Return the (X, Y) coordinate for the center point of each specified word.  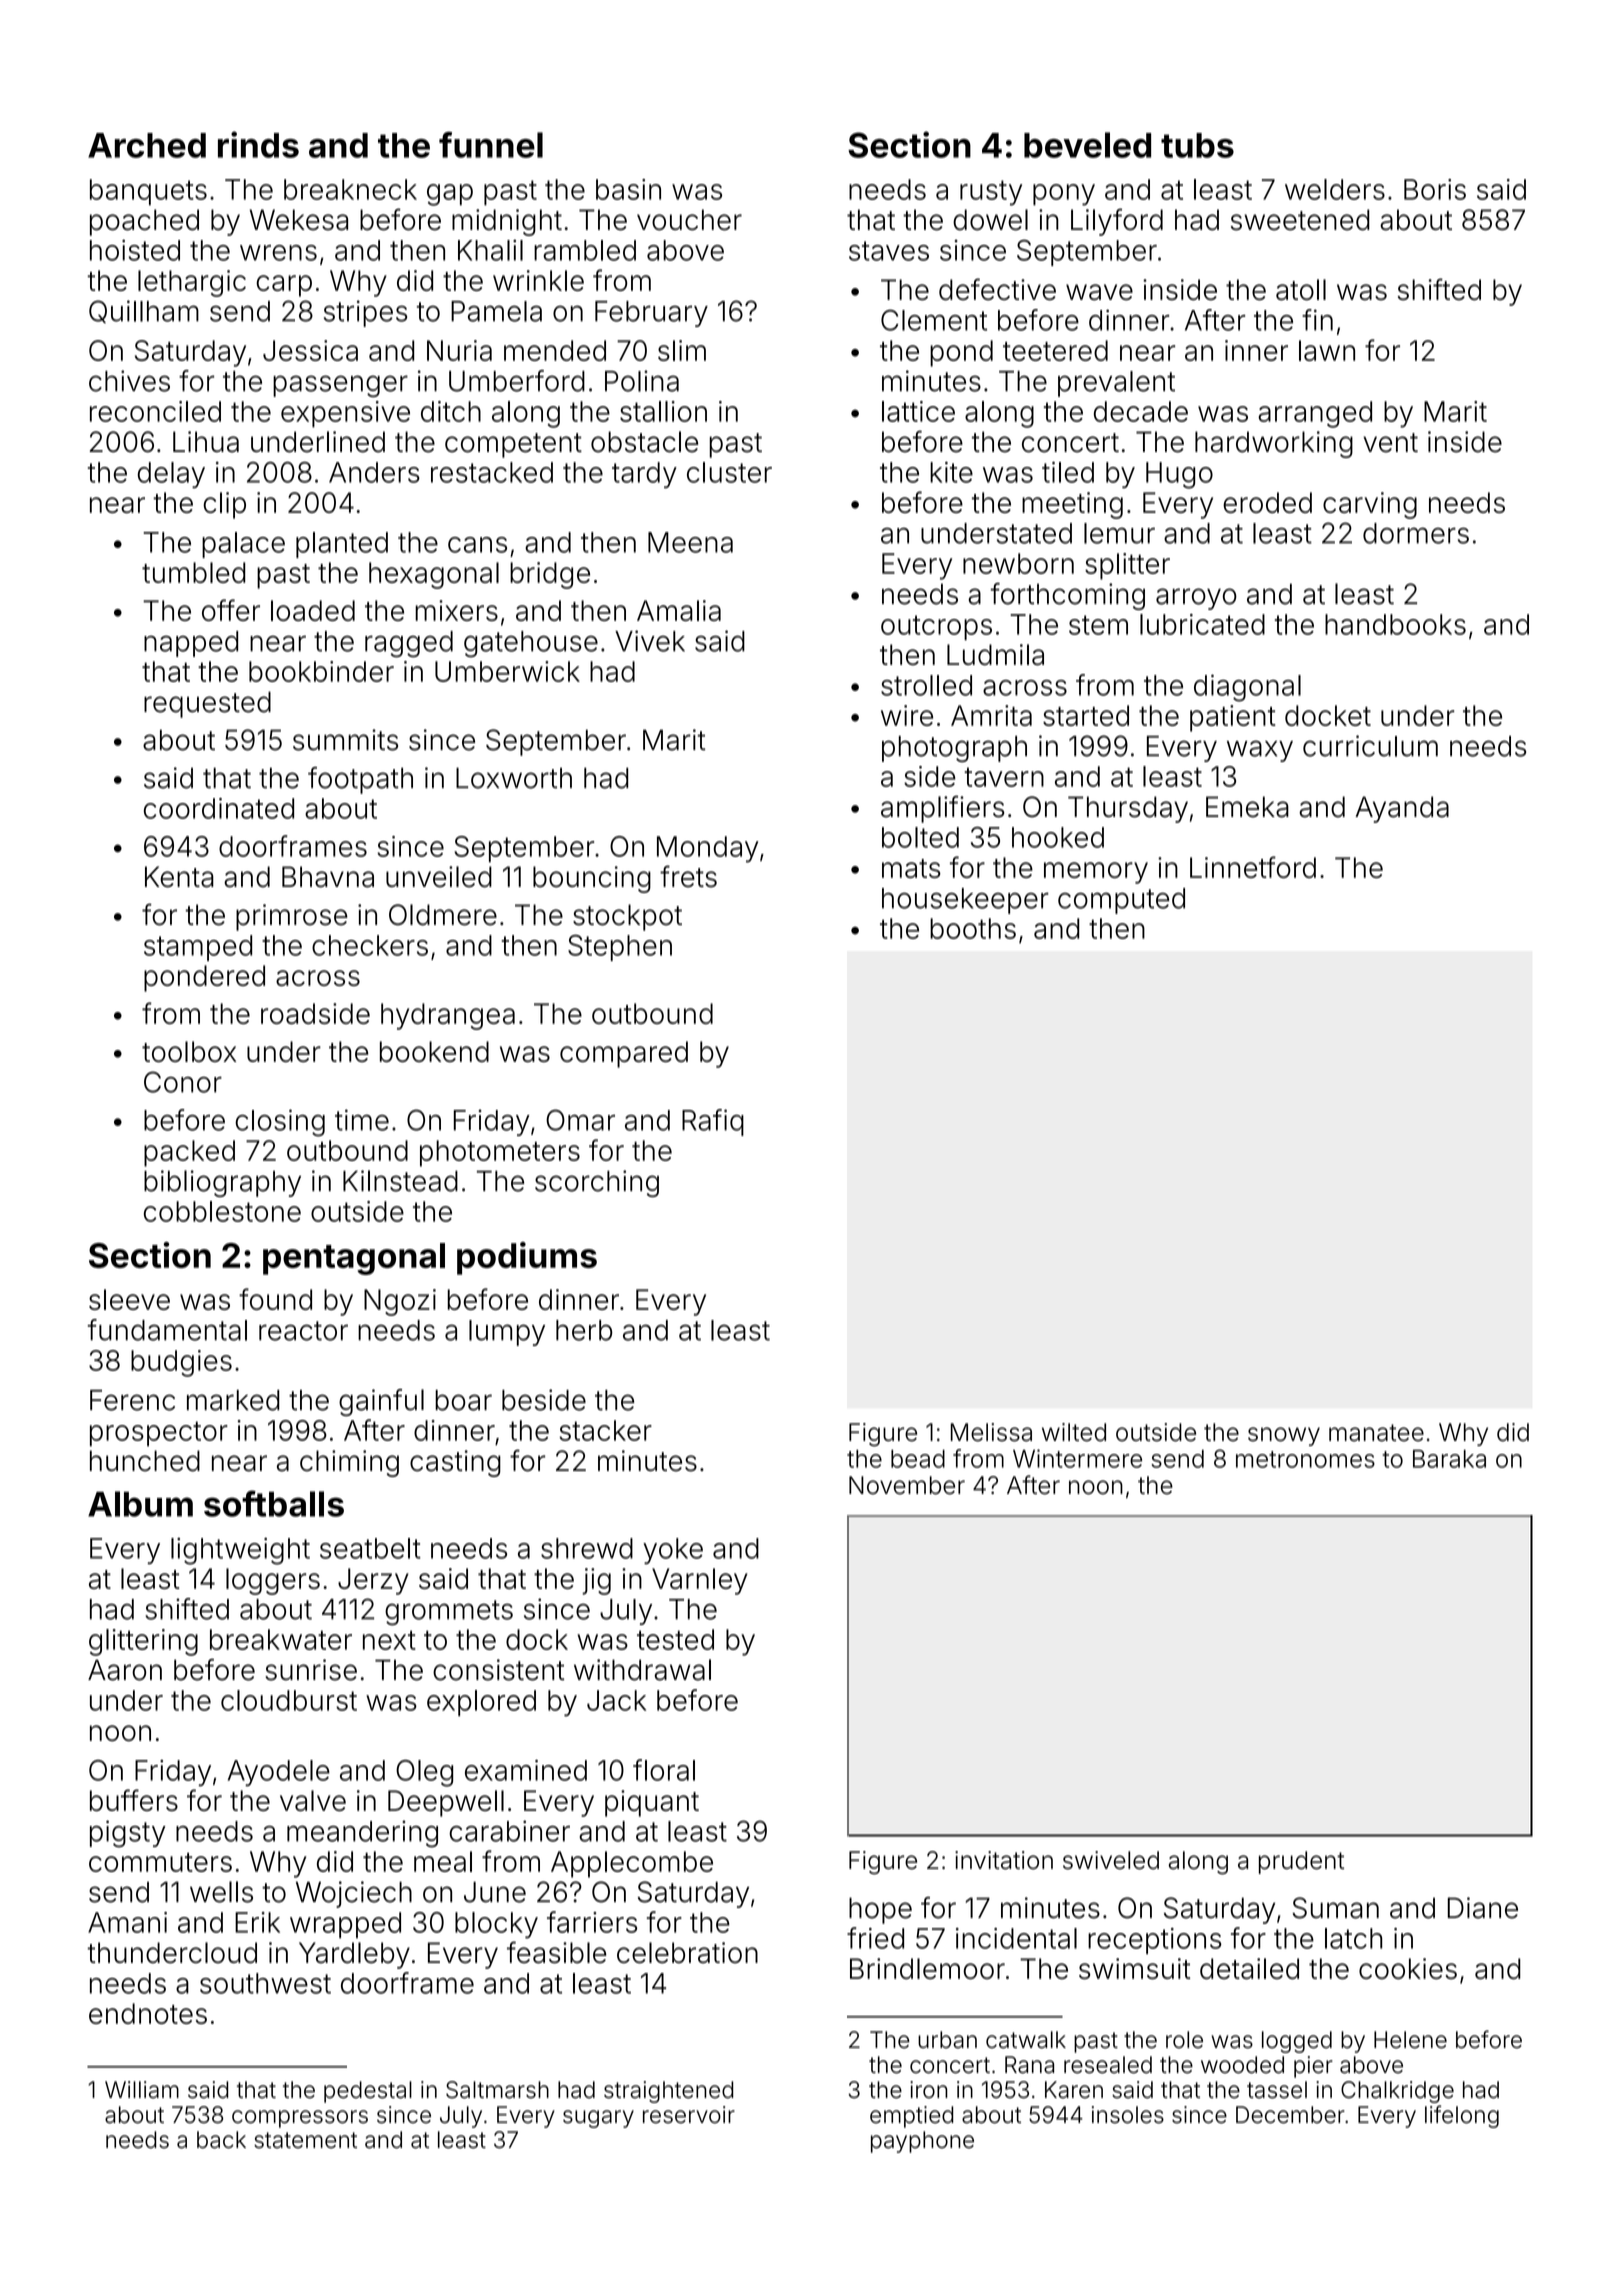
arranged (1315, 414)
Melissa (991, 1432)
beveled (1087, 145)
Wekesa (299, 220)
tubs (1197, 145)
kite (951, 472)
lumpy (507, 1333)
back (221, 2140)
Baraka (1449, 1459)
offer (231, 610)
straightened (668, 2092)
